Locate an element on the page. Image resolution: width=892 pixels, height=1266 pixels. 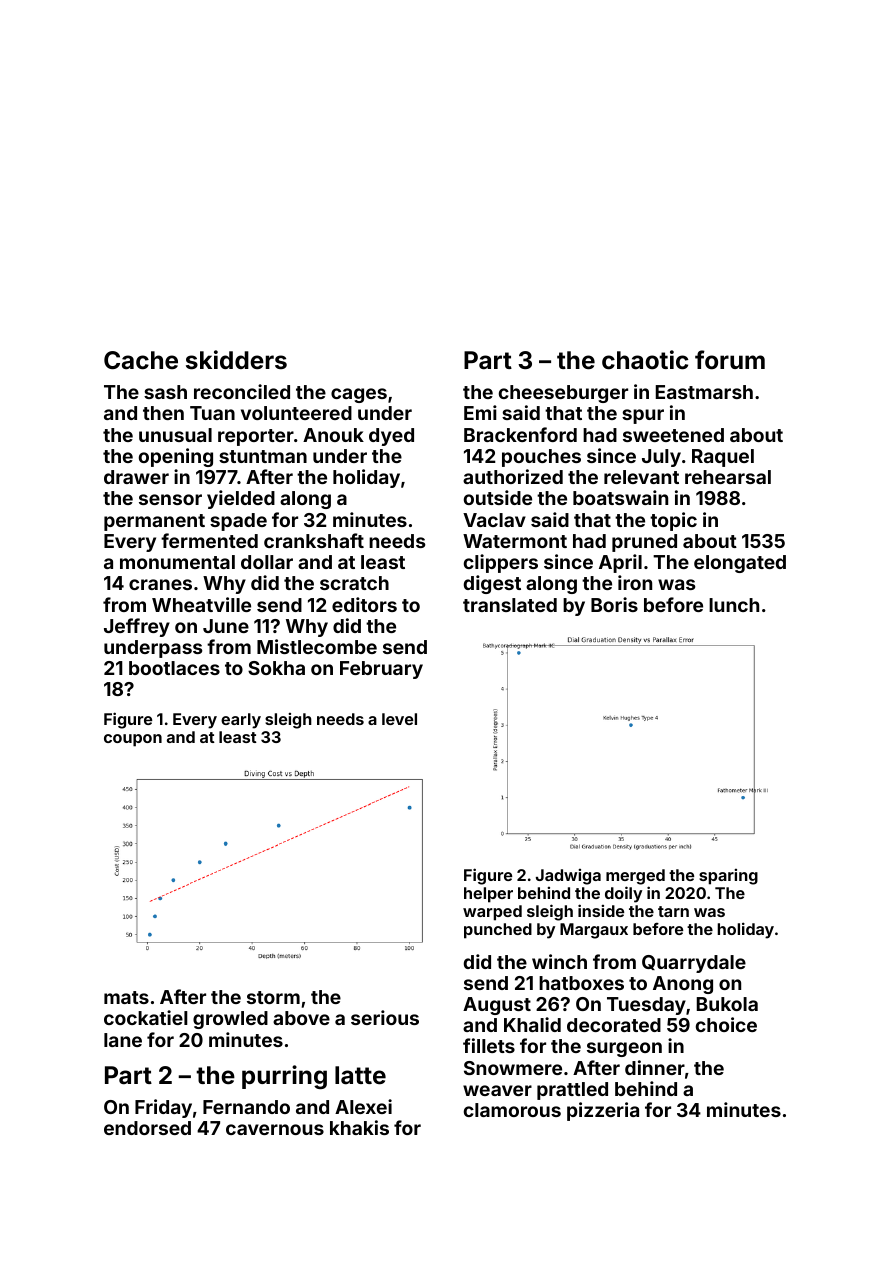
cheeseburger is located at coordinates (563, 394).
